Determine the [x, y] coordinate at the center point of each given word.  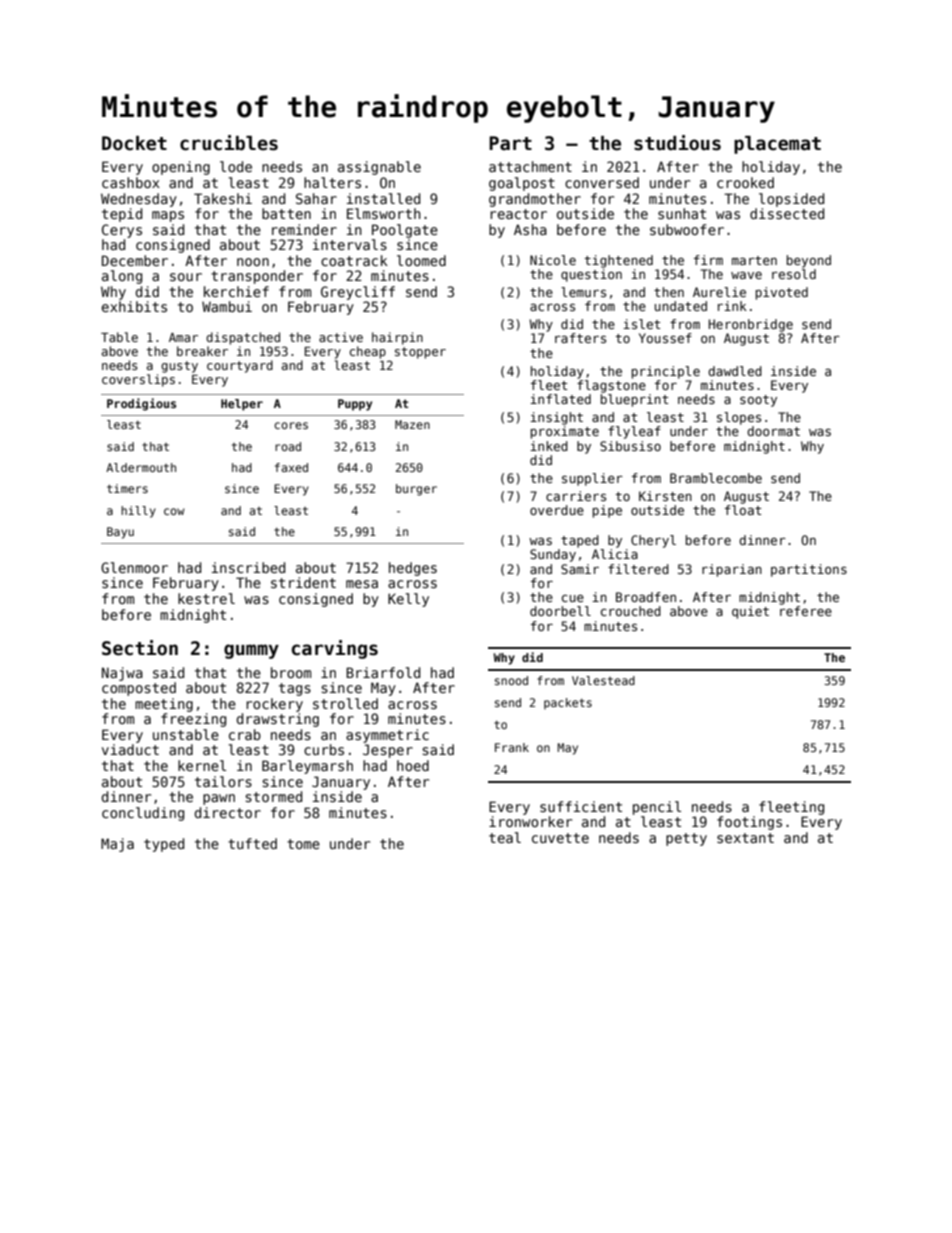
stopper [420, 353]
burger [416, 490]
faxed [291, 467]
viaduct [130, 749]
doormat [773, 431]
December [135, 260]
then [669, 292]
